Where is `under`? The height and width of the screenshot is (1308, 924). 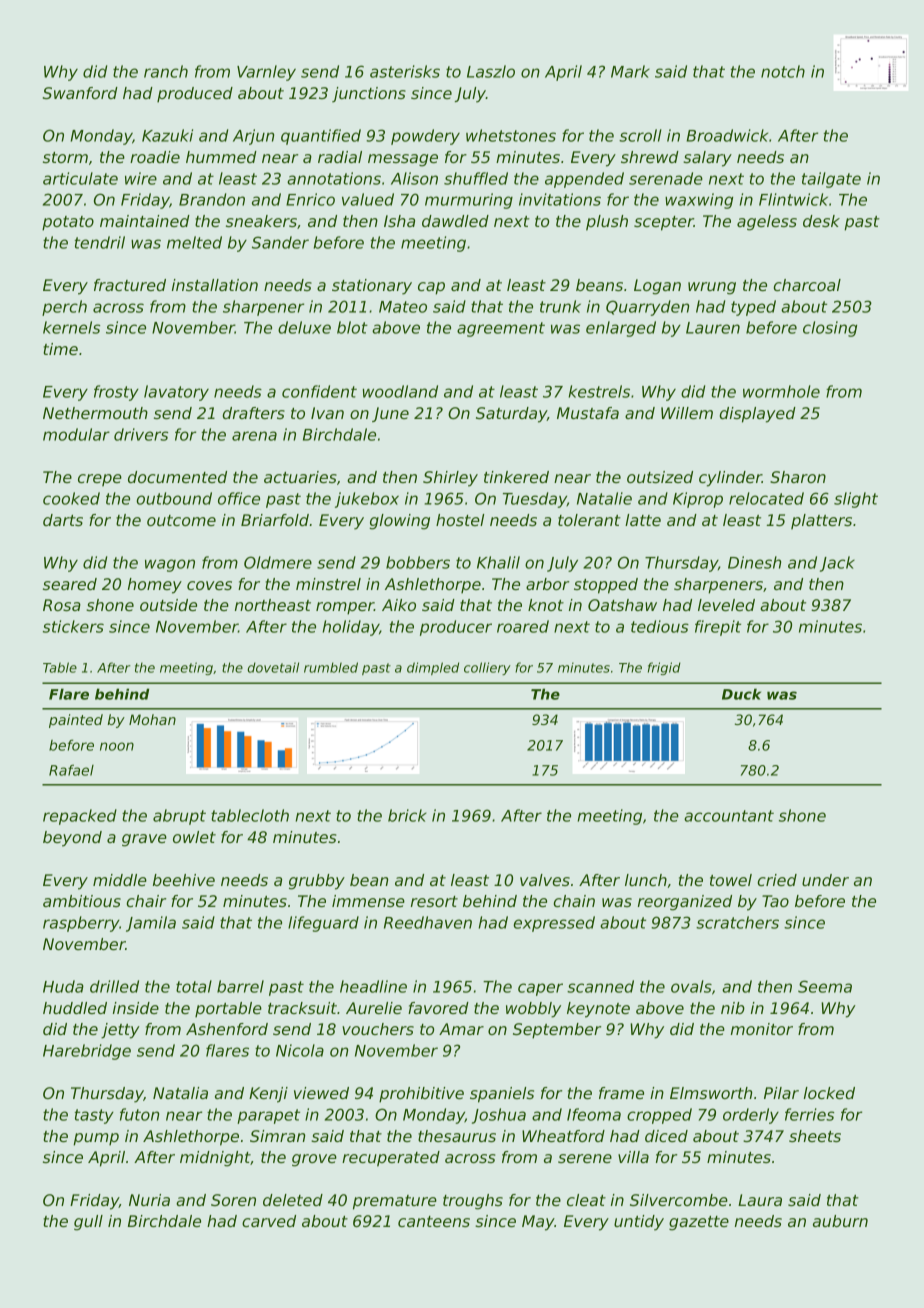 under is located at coordinates (825, 880).
